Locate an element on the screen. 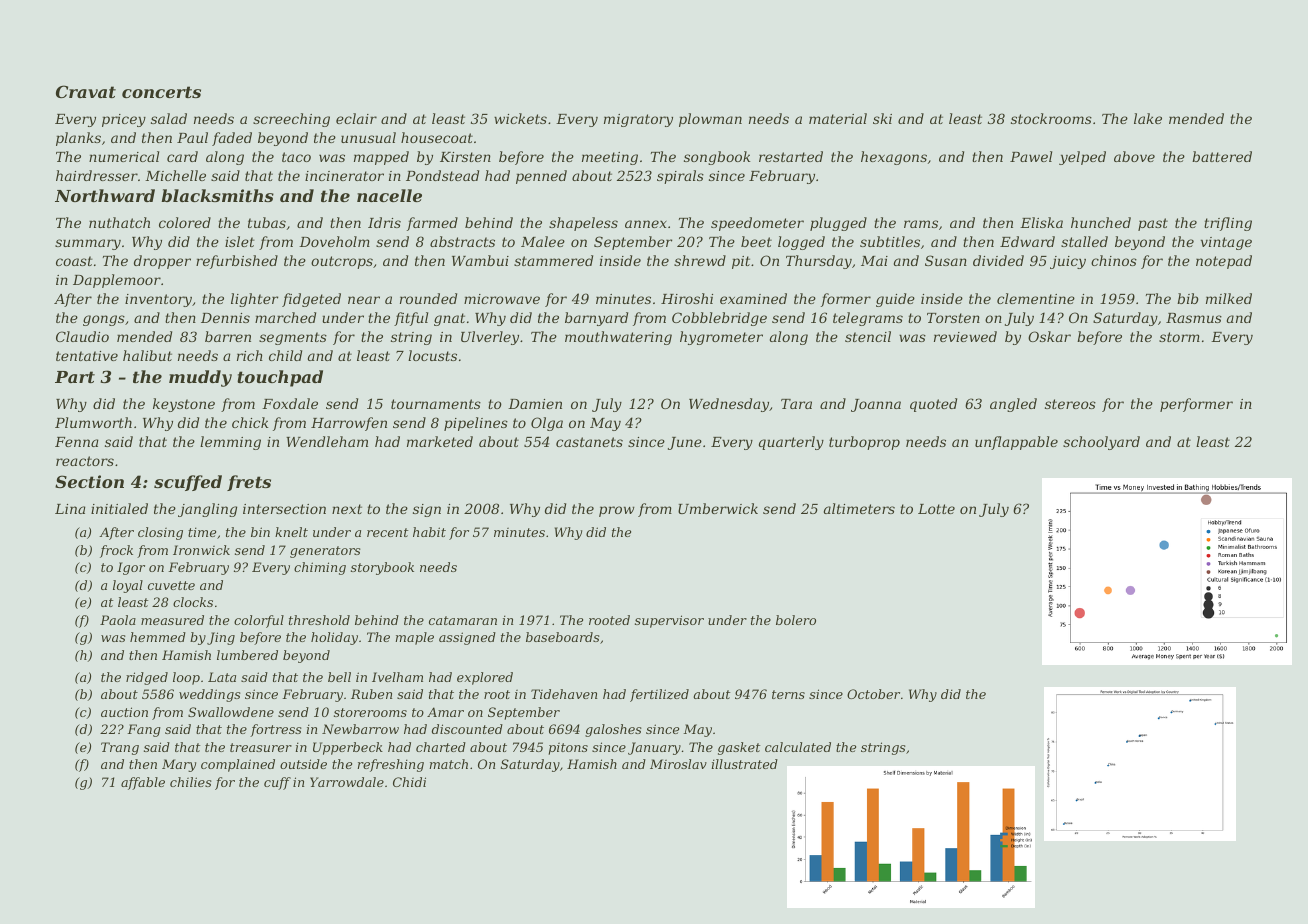 Image resolution: width=1308 pixels, height=924 pixels. Claudio is located at coordinates (82, 336).
